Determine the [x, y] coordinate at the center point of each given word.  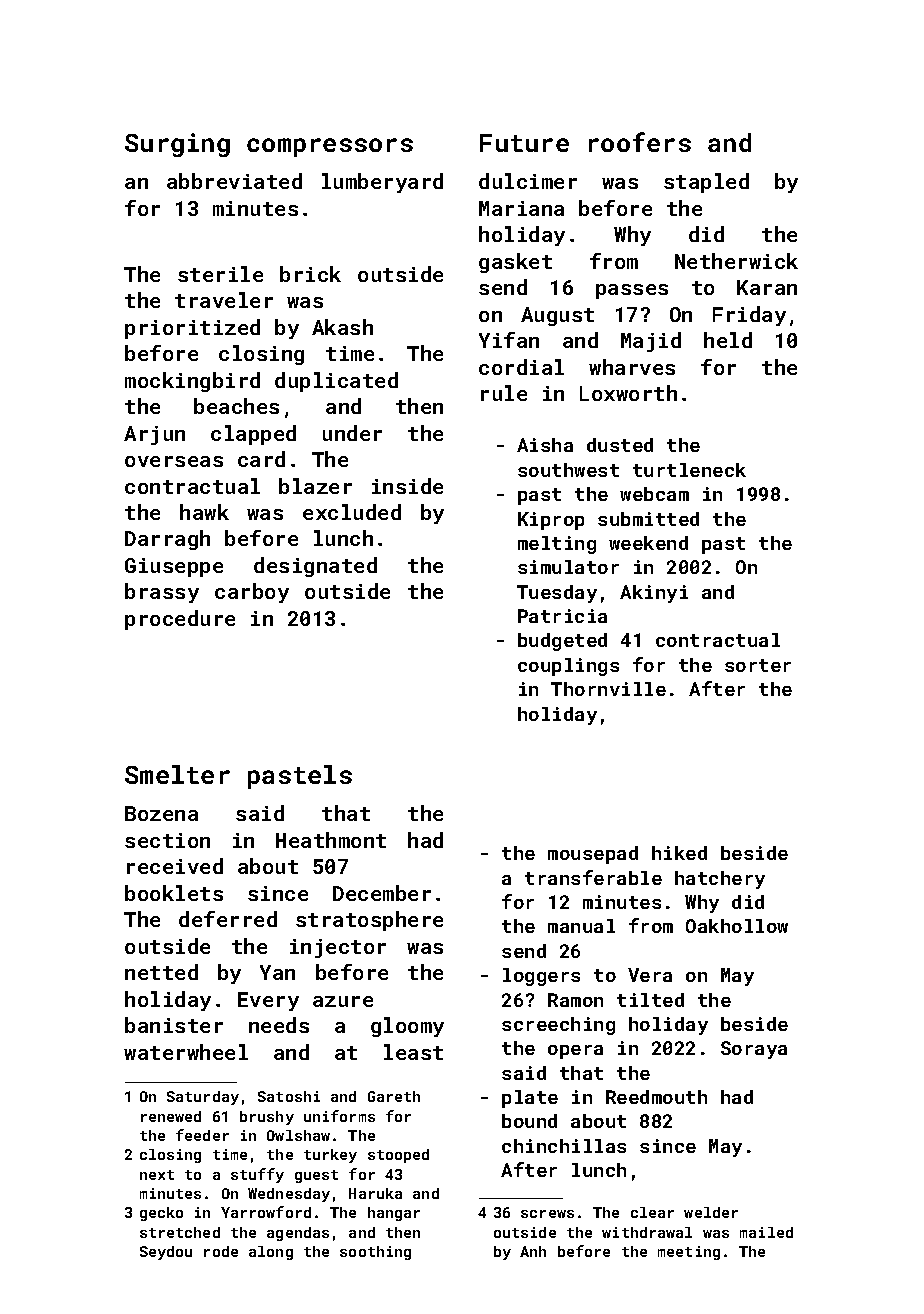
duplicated [336, 382]
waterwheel [186, 1052]
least [413, 1052]
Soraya [754, 1050]
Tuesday [557, 594]
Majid [651, 342]
